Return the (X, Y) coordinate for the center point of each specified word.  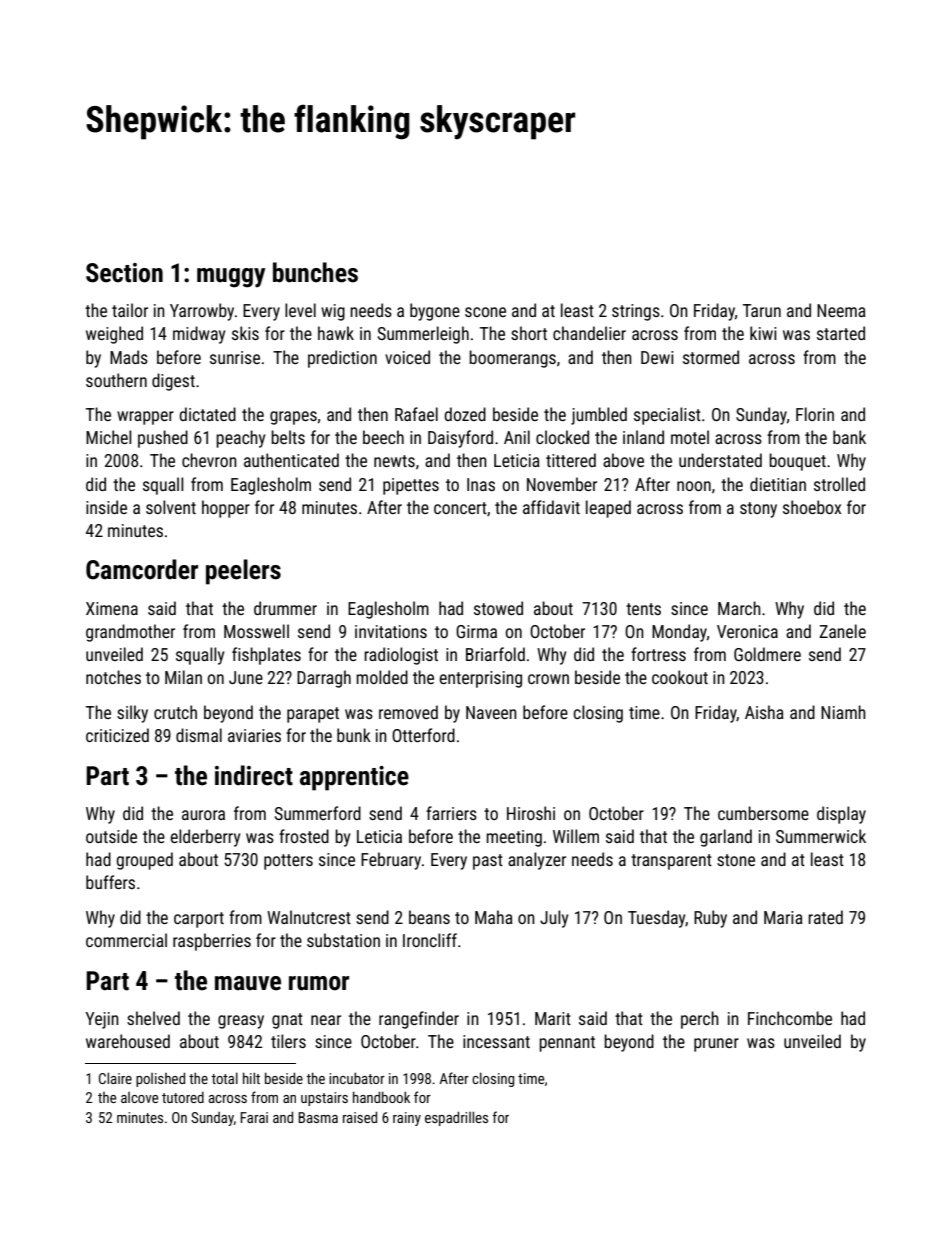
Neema (841, 310)
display (841, 815)
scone (485, 312)
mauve (248, 983)
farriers (451, 813)
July (554, 919)
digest (173, 382)
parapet (313, 715)
